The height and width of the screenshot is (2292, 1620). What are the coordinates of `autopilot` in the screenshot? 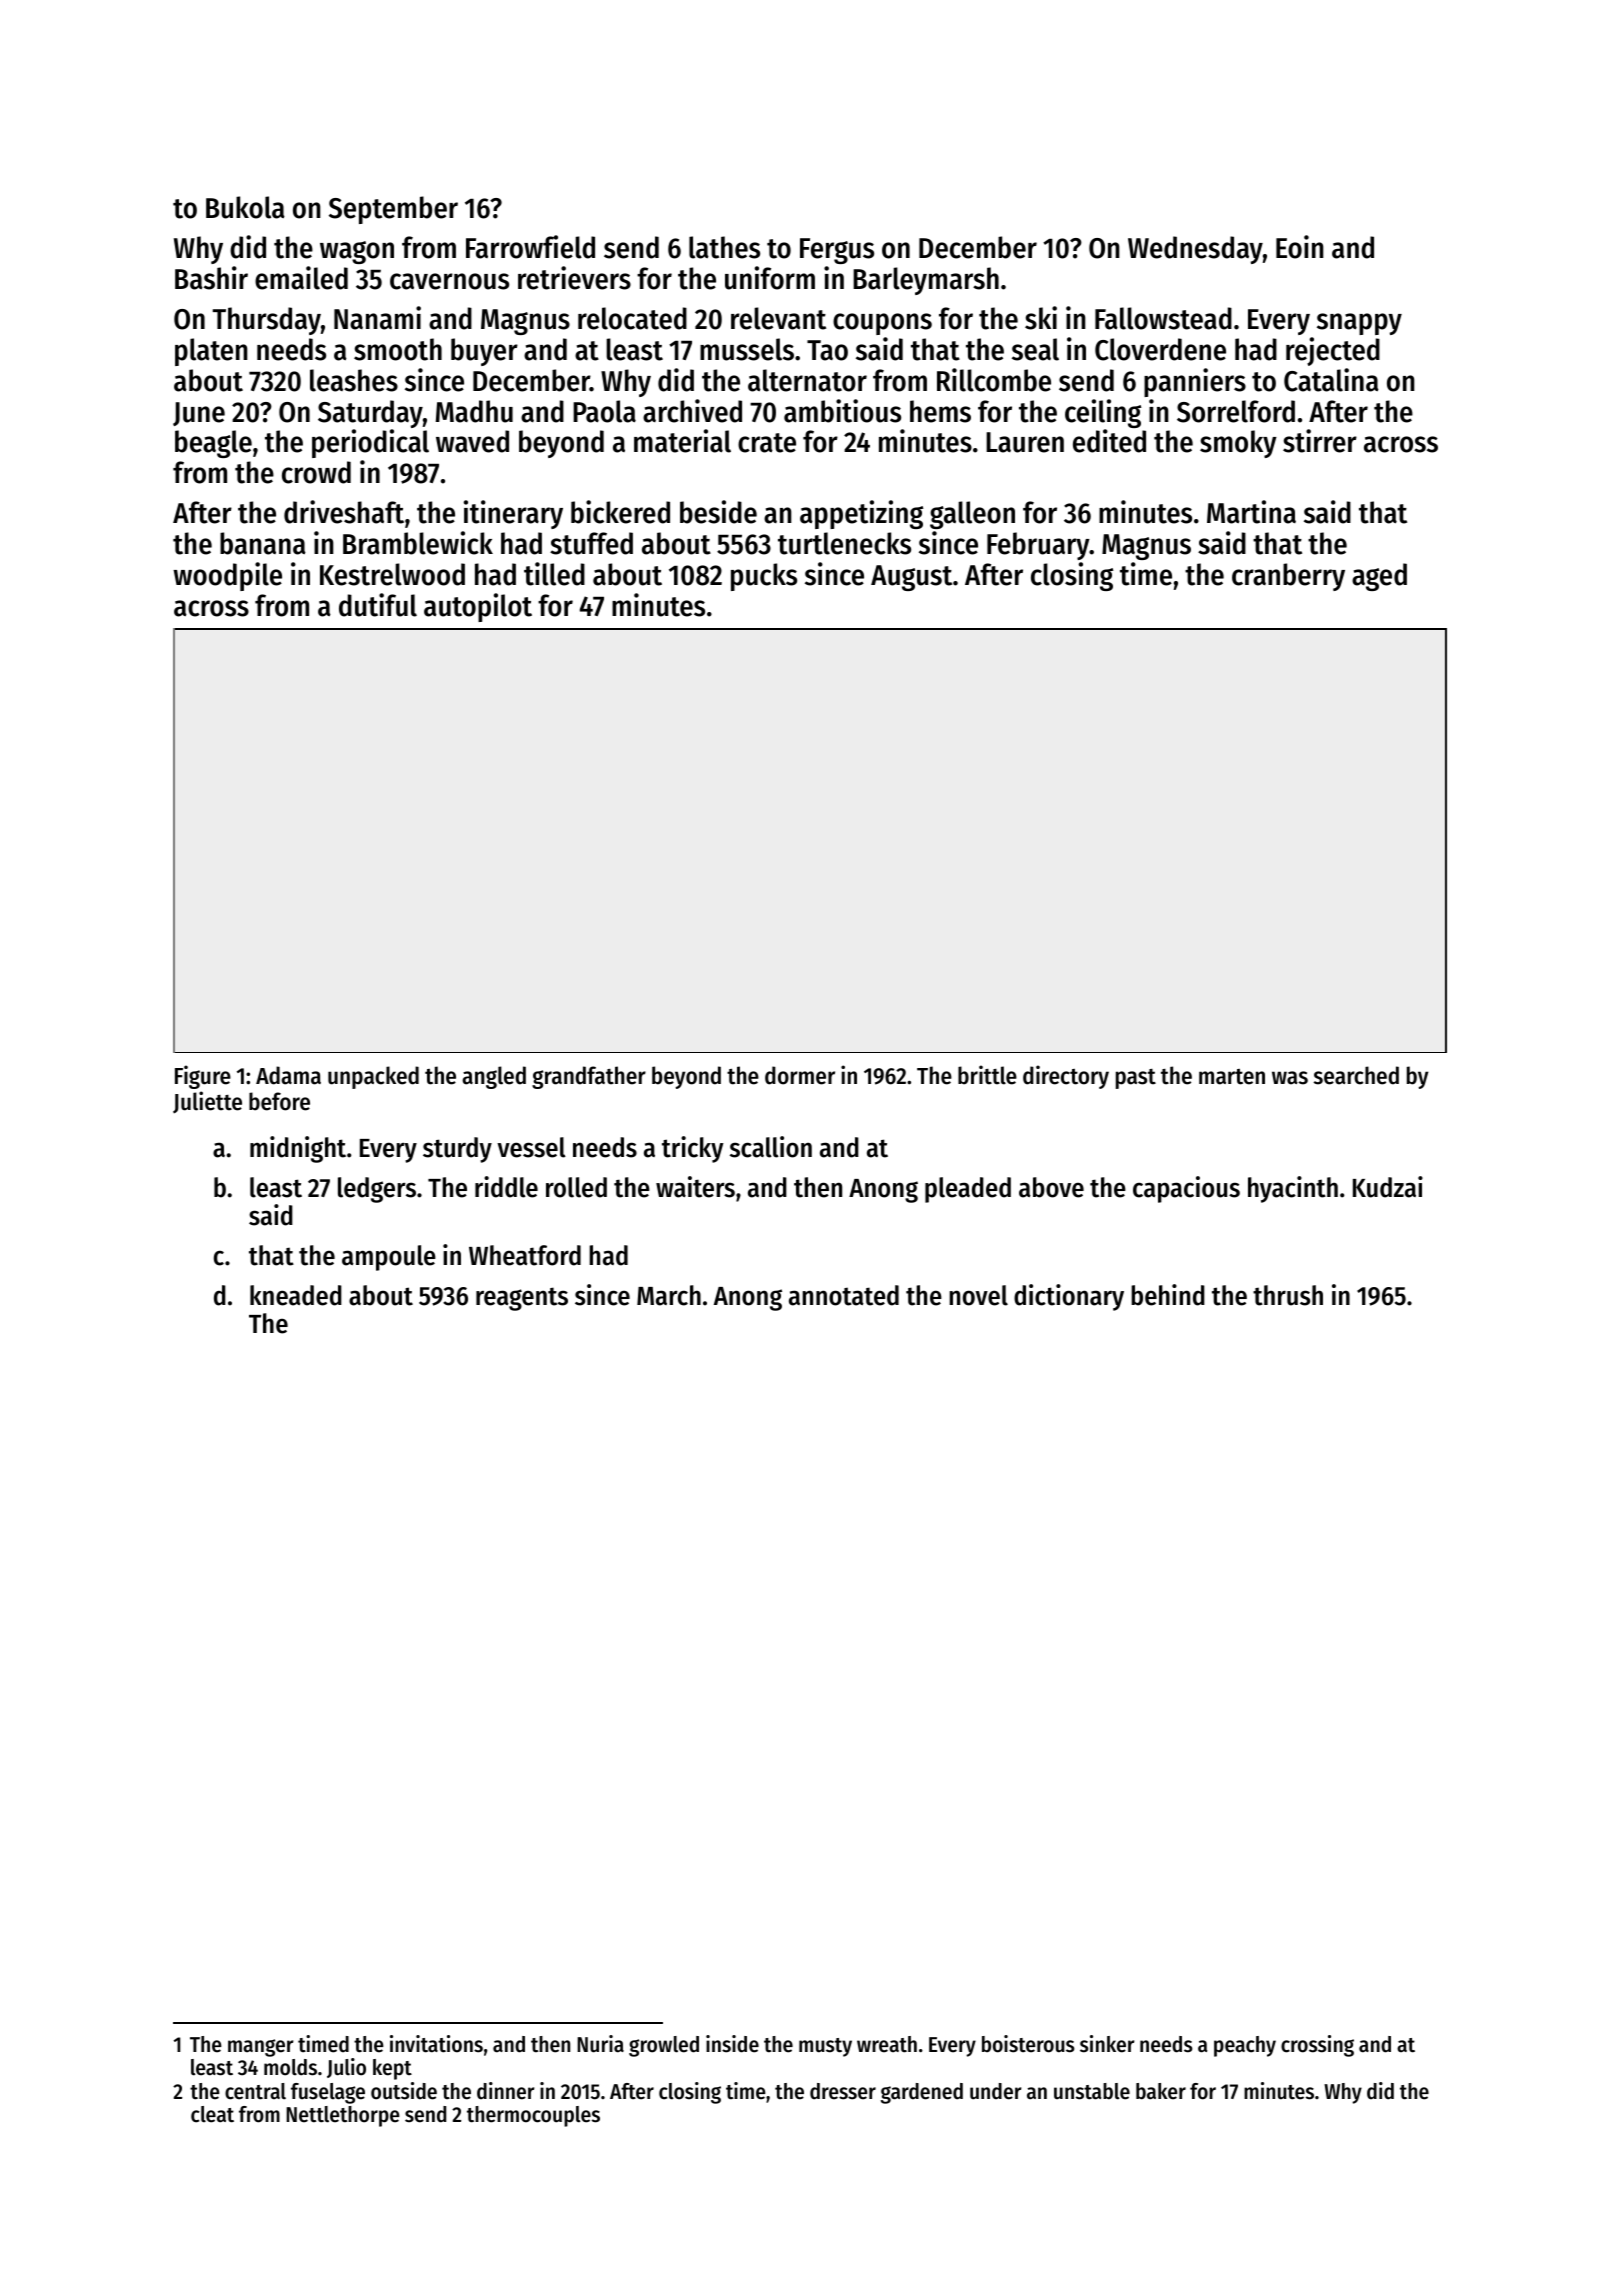 It's located at (478, 607).
